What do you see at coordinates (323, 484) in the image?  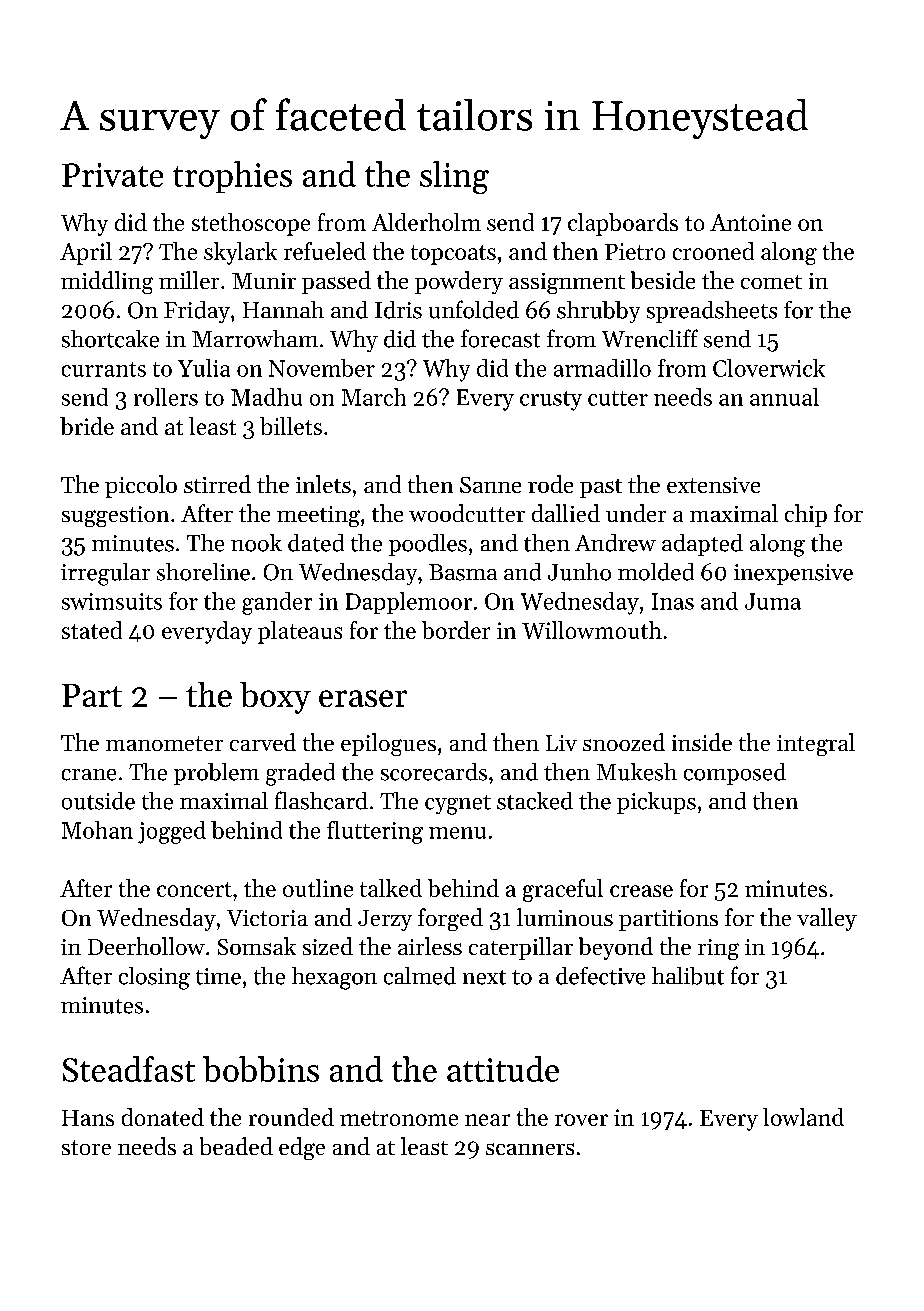 I see `inlets` at bounding box center [323, 484].
